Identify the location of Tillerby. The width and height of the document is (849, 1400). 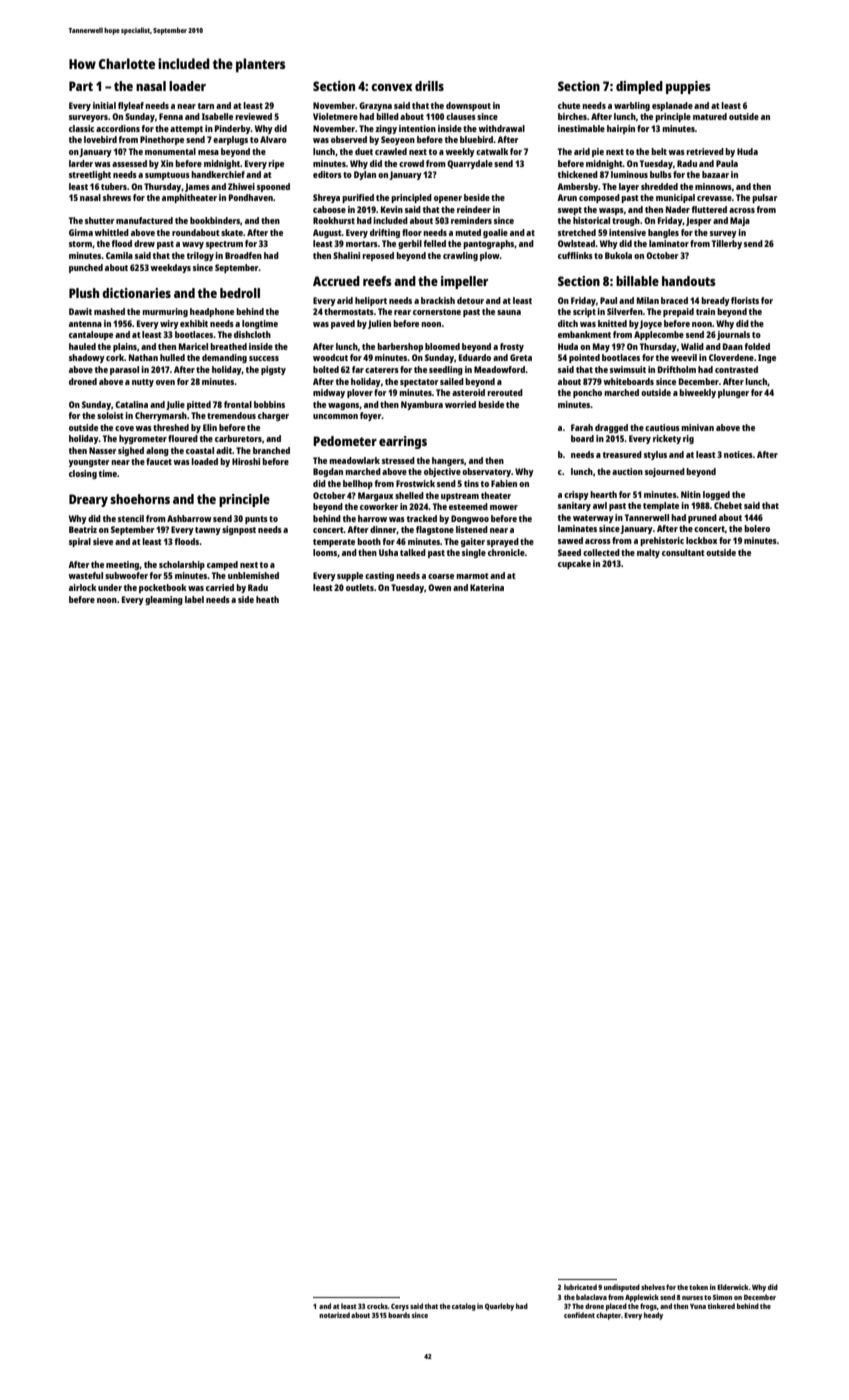
(727, 244).
